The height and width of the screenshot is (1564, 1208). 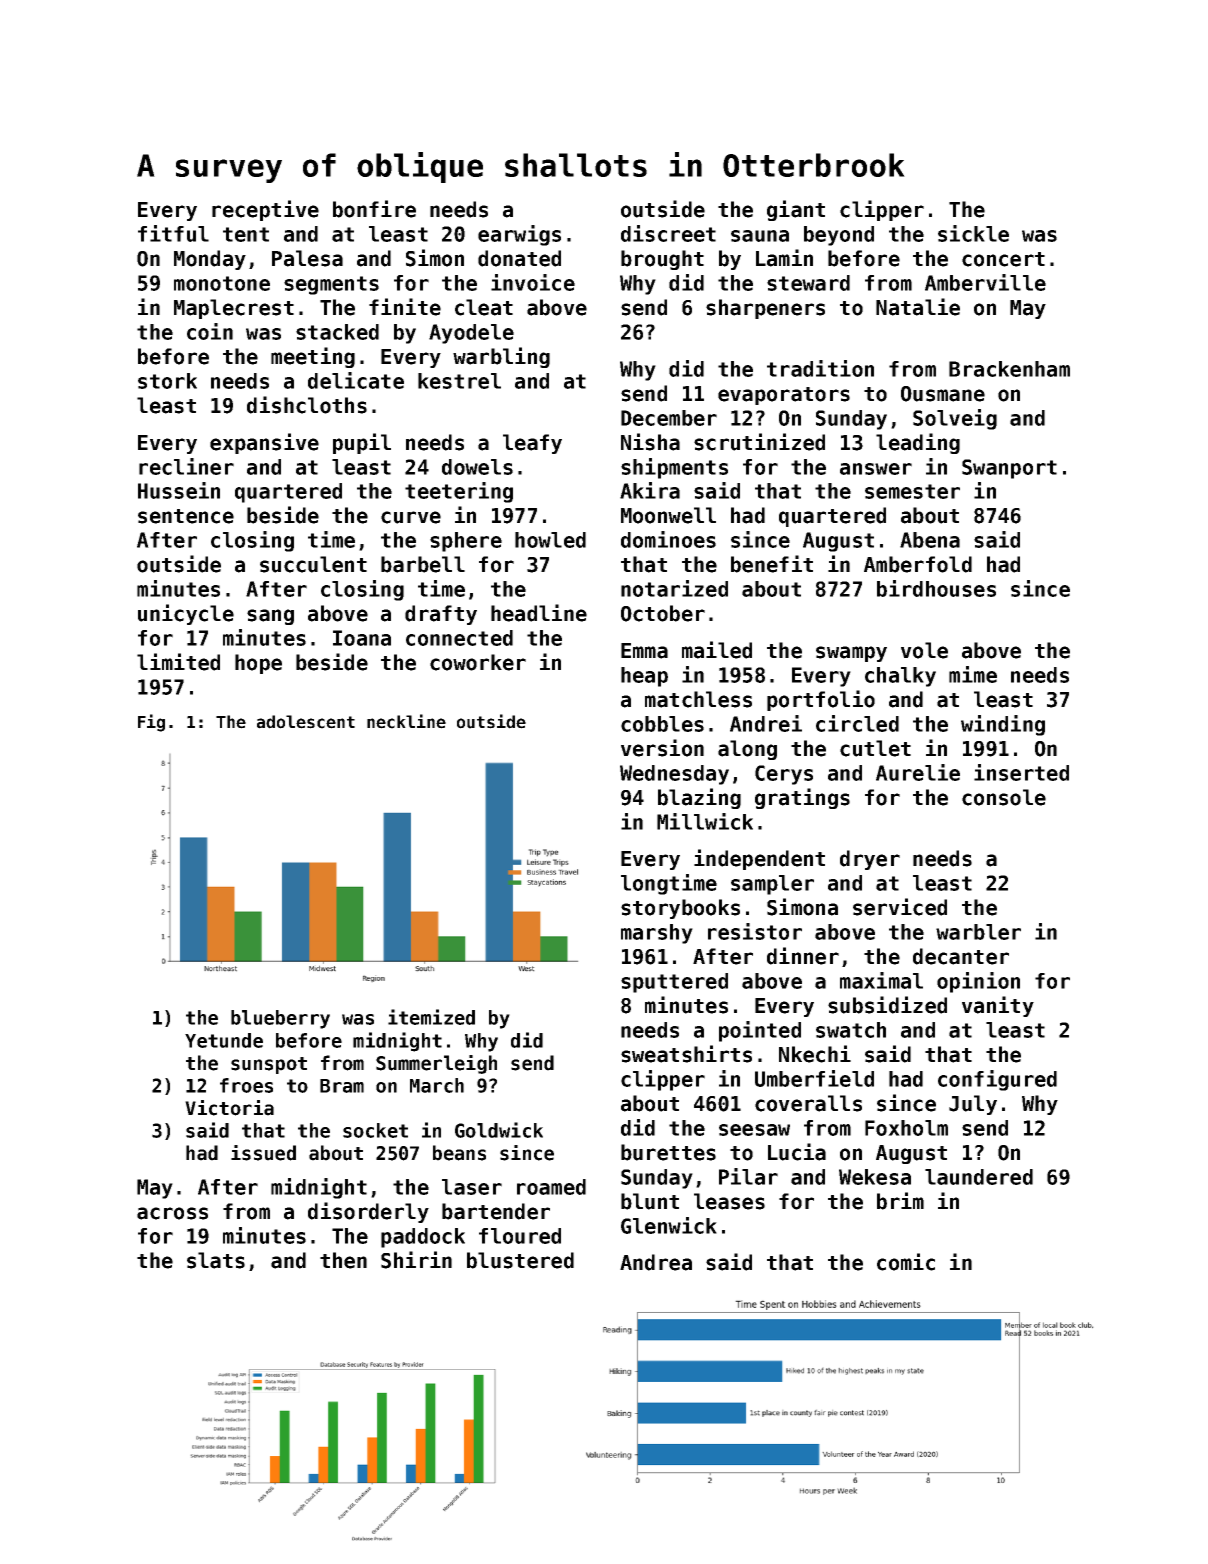 What do you see at coordinates (803, 956) in the screenshot?
I see `dinner` at bounding box center [803, 956].
